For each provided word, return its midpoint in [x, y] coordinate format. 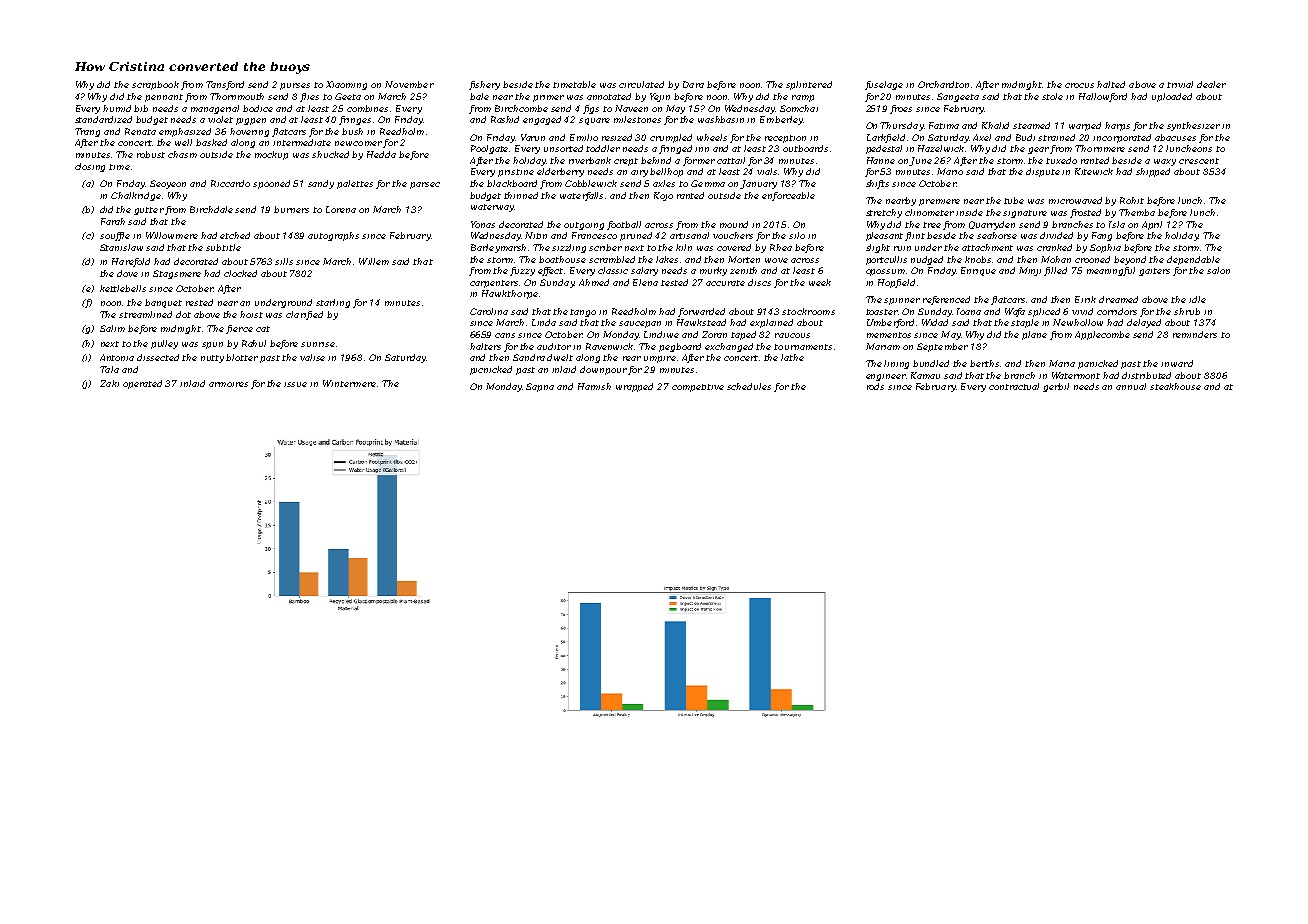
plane [1034, 335]
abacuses [1175, 137]
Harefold [131, 262]
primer [548, 98]
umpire [660, 359]
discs [759, 282]
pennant [164, 98]
